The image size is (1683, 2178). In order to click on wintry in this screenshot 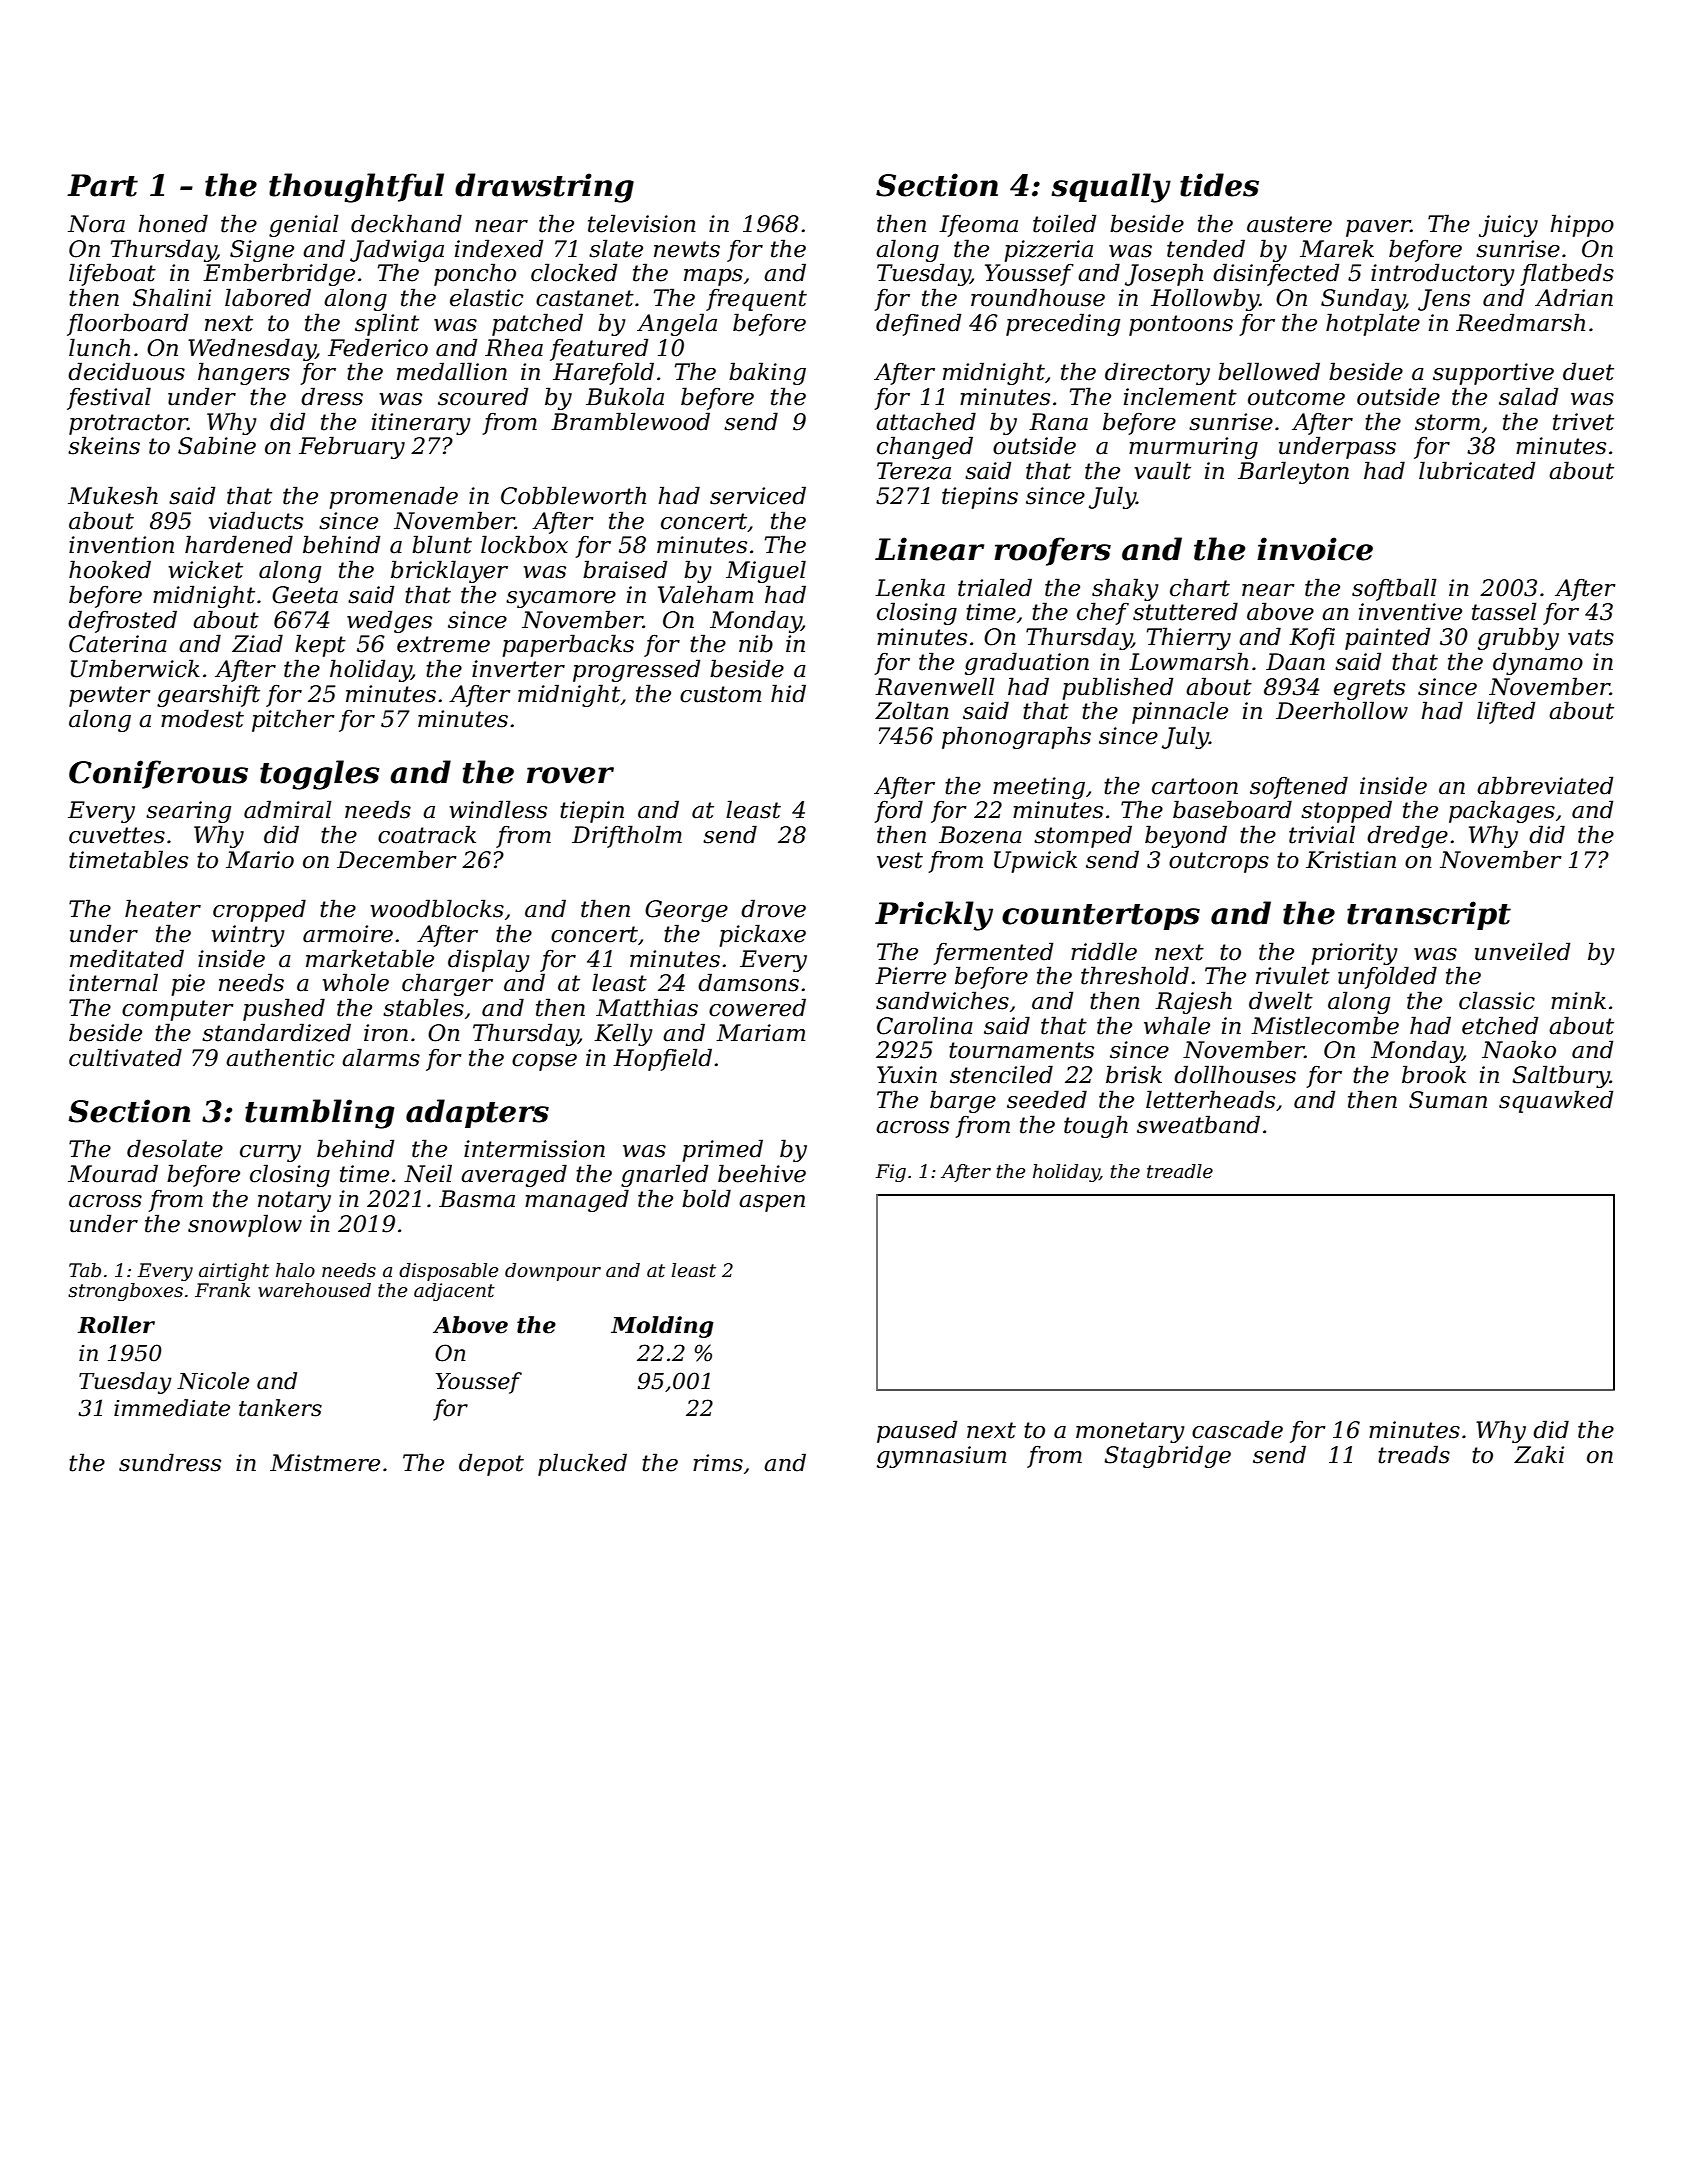, I will do `click(248, 936)`.
